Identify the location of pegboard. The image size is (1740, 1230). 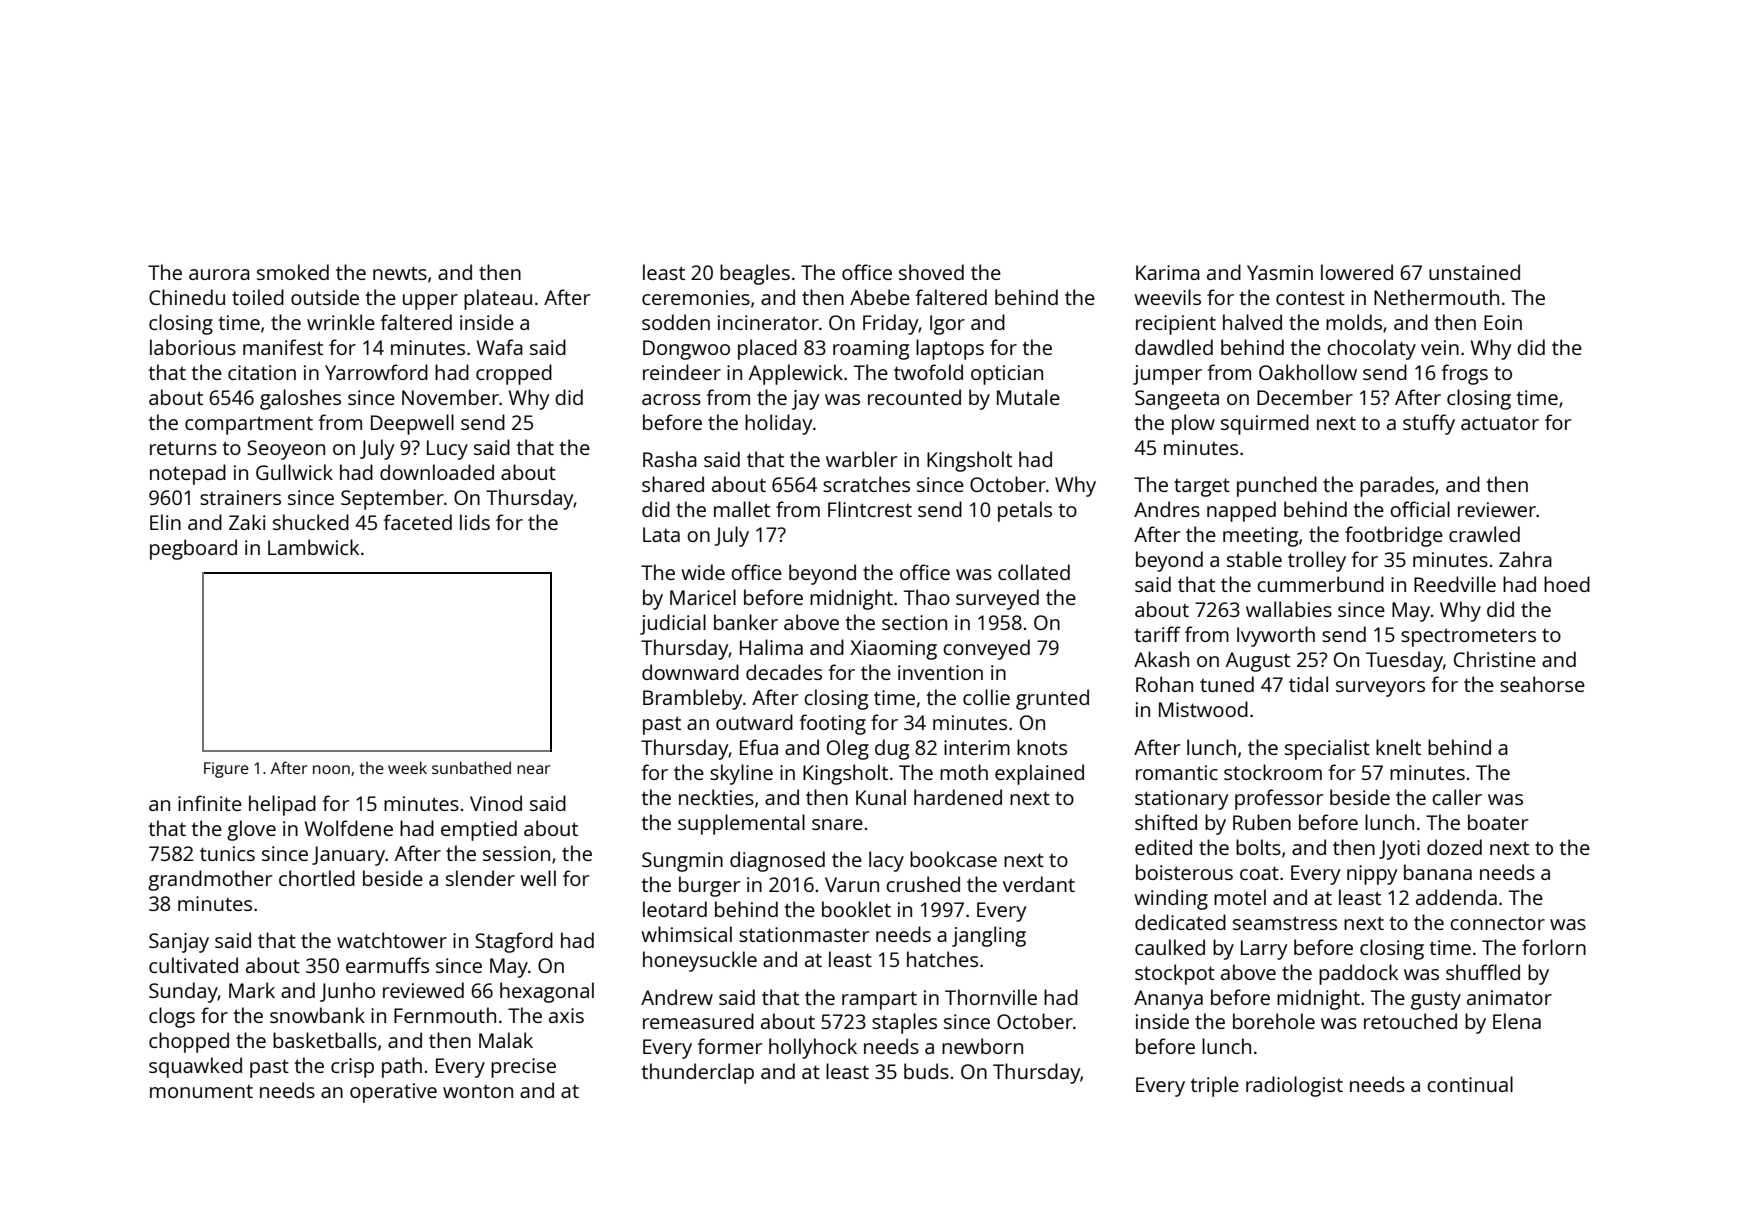
(193, 549).
